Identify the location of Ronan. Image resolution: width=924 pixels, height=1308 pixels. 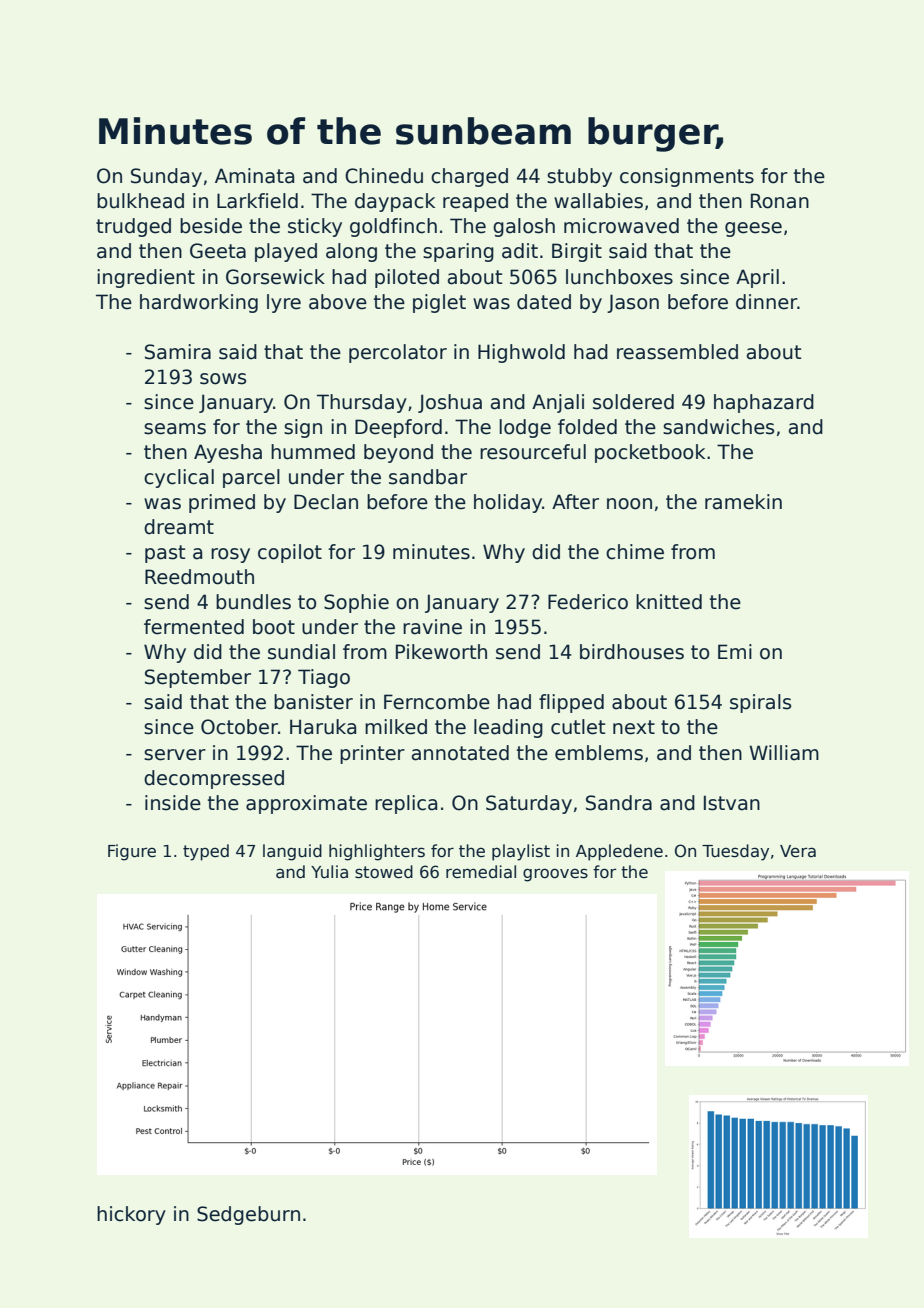
(780, 201).
